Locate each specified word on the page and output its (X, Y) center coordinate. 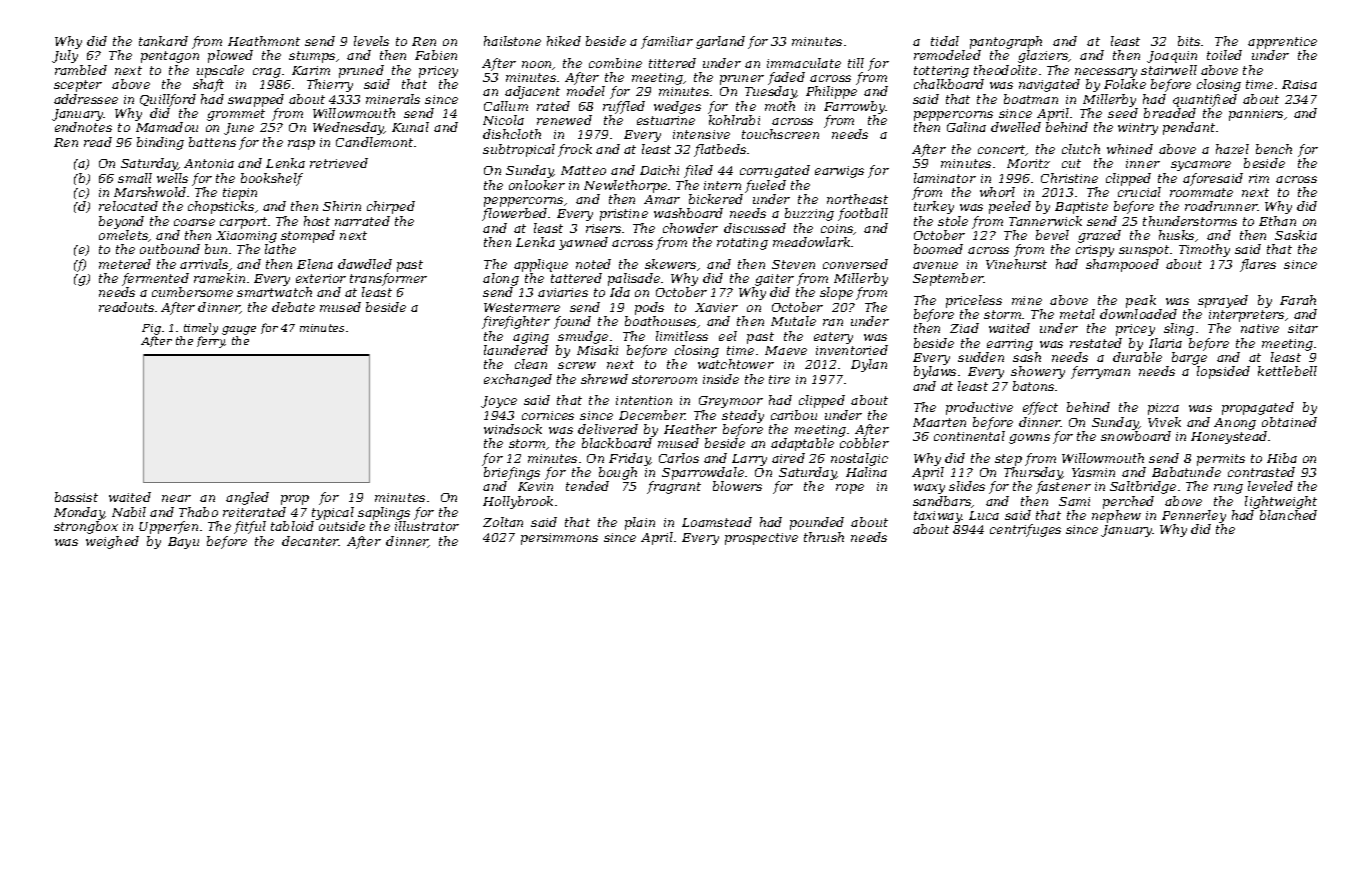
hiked (564, 41)
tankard (163, 41)
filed (698, 171)
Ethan (1277, 221)
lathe (280, 249)
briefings (512, 473)
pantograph (1006, 42)
